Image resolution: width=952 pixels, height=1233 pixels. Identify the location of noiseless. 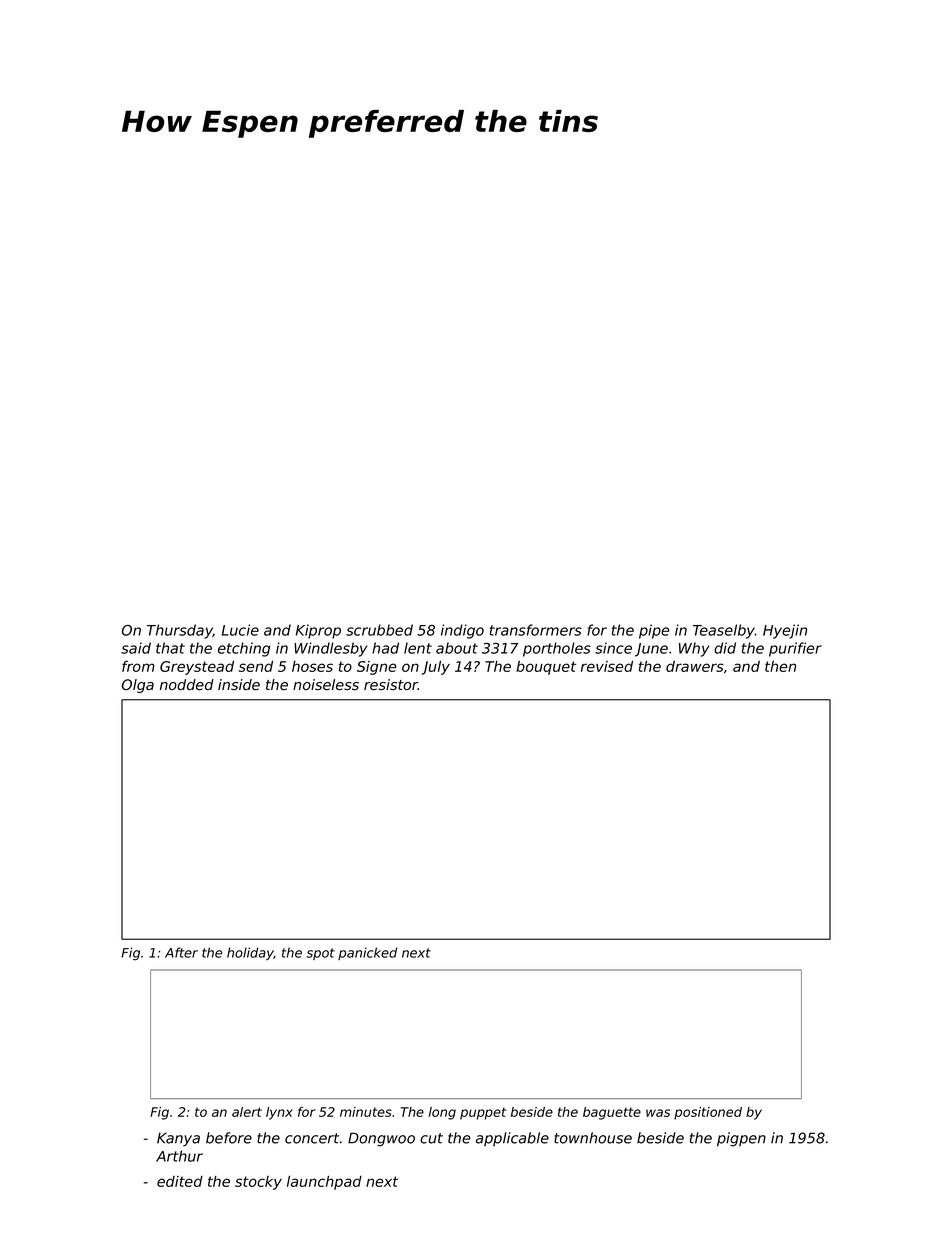
(326, 685).
